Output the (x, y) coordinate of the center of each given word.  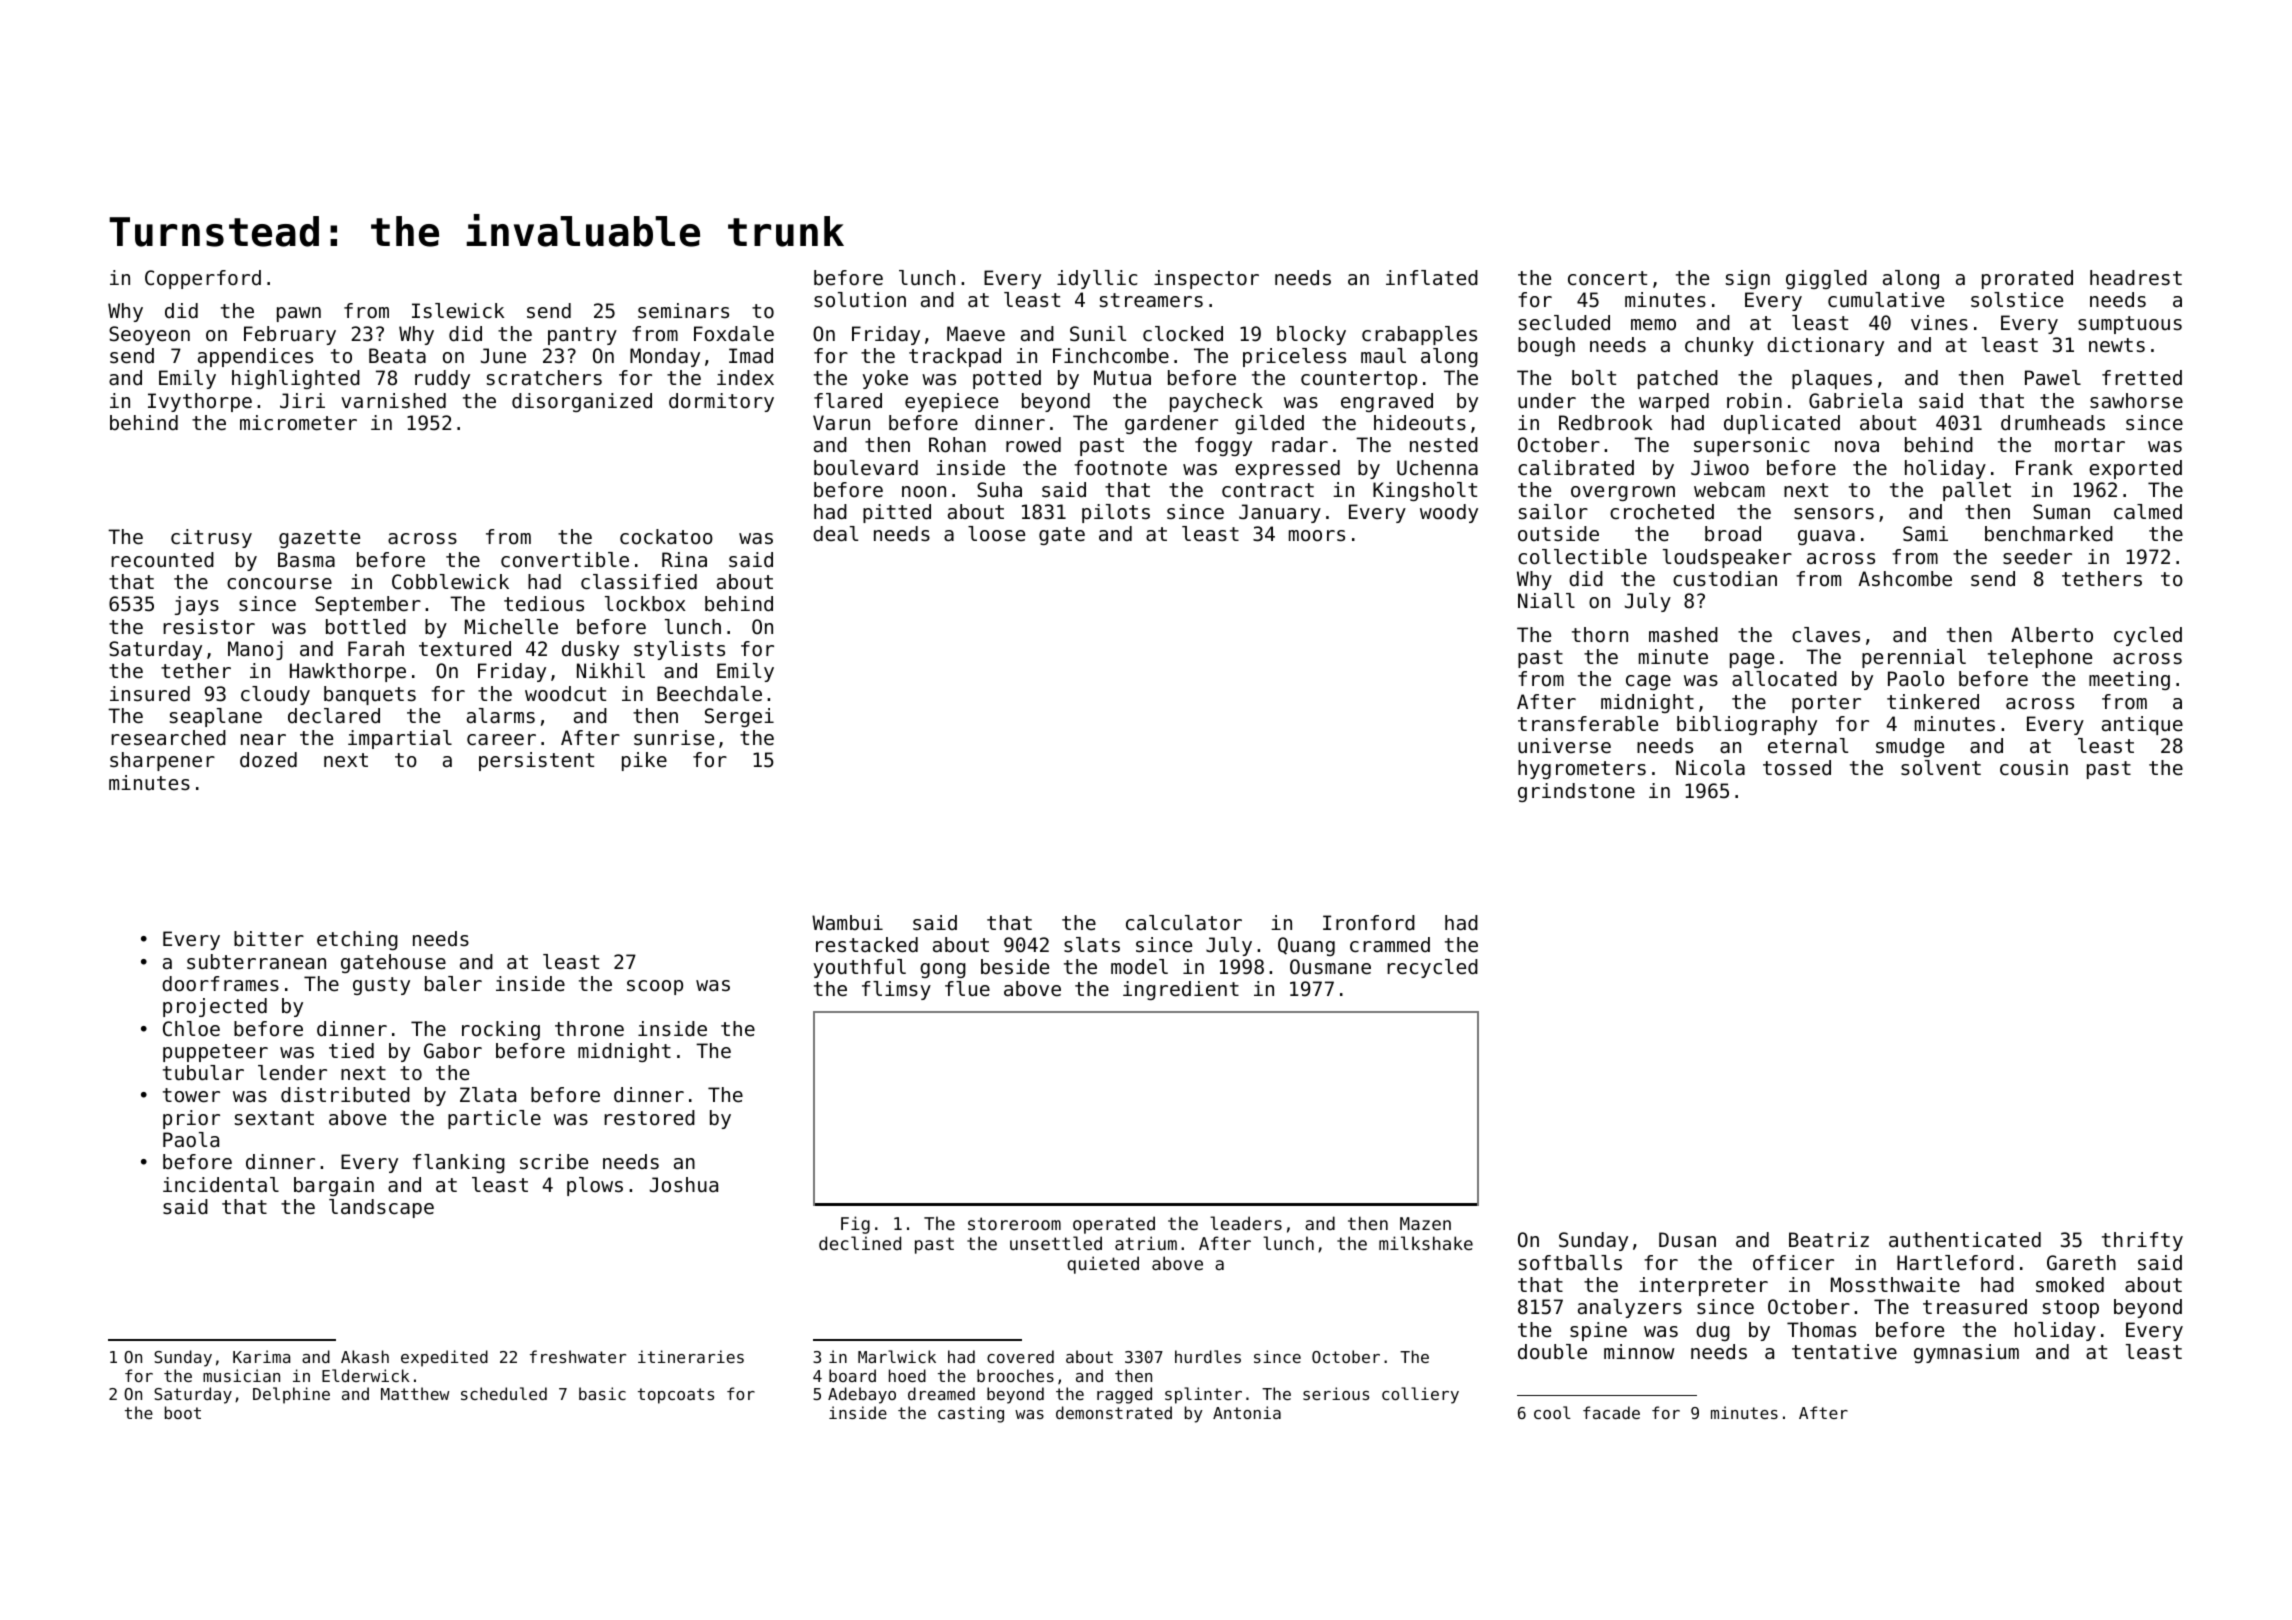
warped (1674, 402)
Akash (365, 1356)
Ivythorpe (200, 402)
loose (996, 534)
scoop (655, 987)
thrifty (2142, 1241)
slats (1092, 945)
